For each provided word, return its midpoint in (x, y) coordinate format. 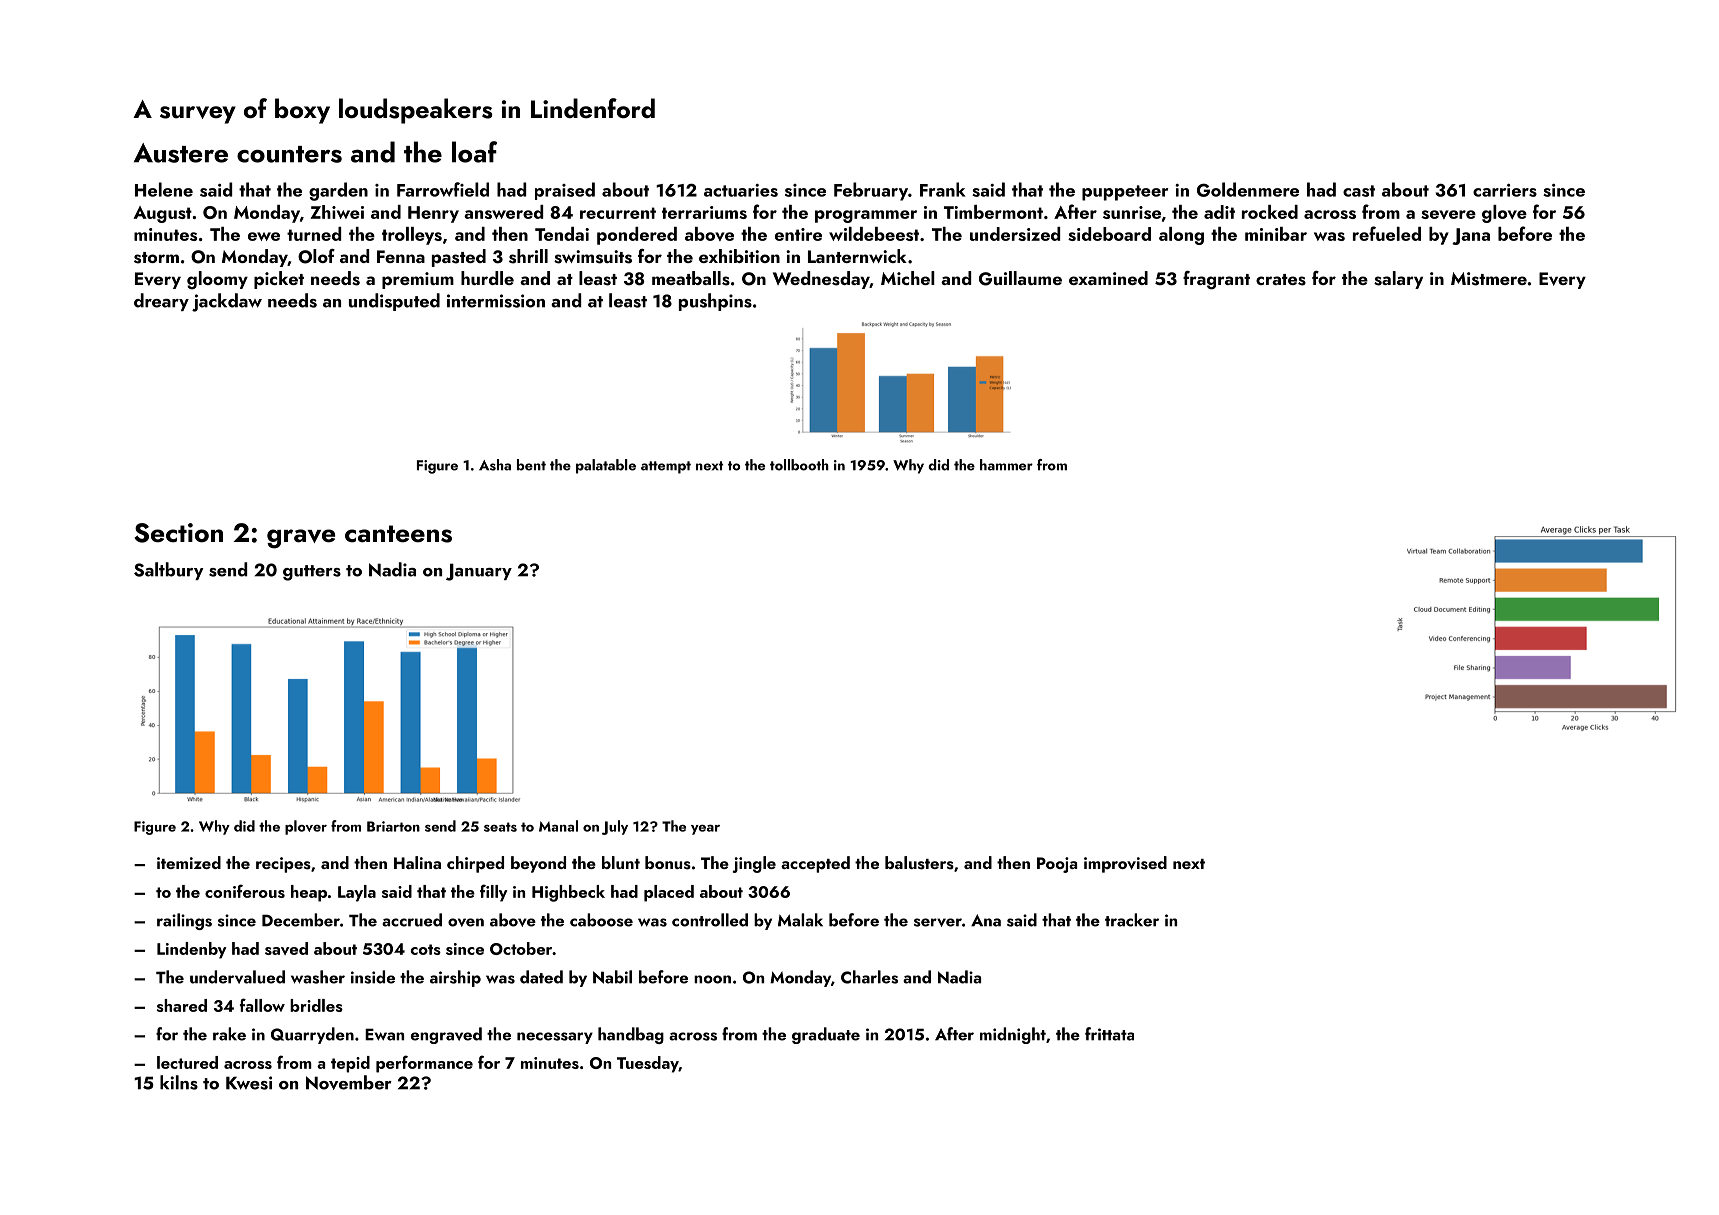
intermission (496, 301)
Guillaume (1020, 278)
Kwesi (249, 1083)
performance (424, 1064)
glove (1504, 214)
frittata (1109, 1034)
